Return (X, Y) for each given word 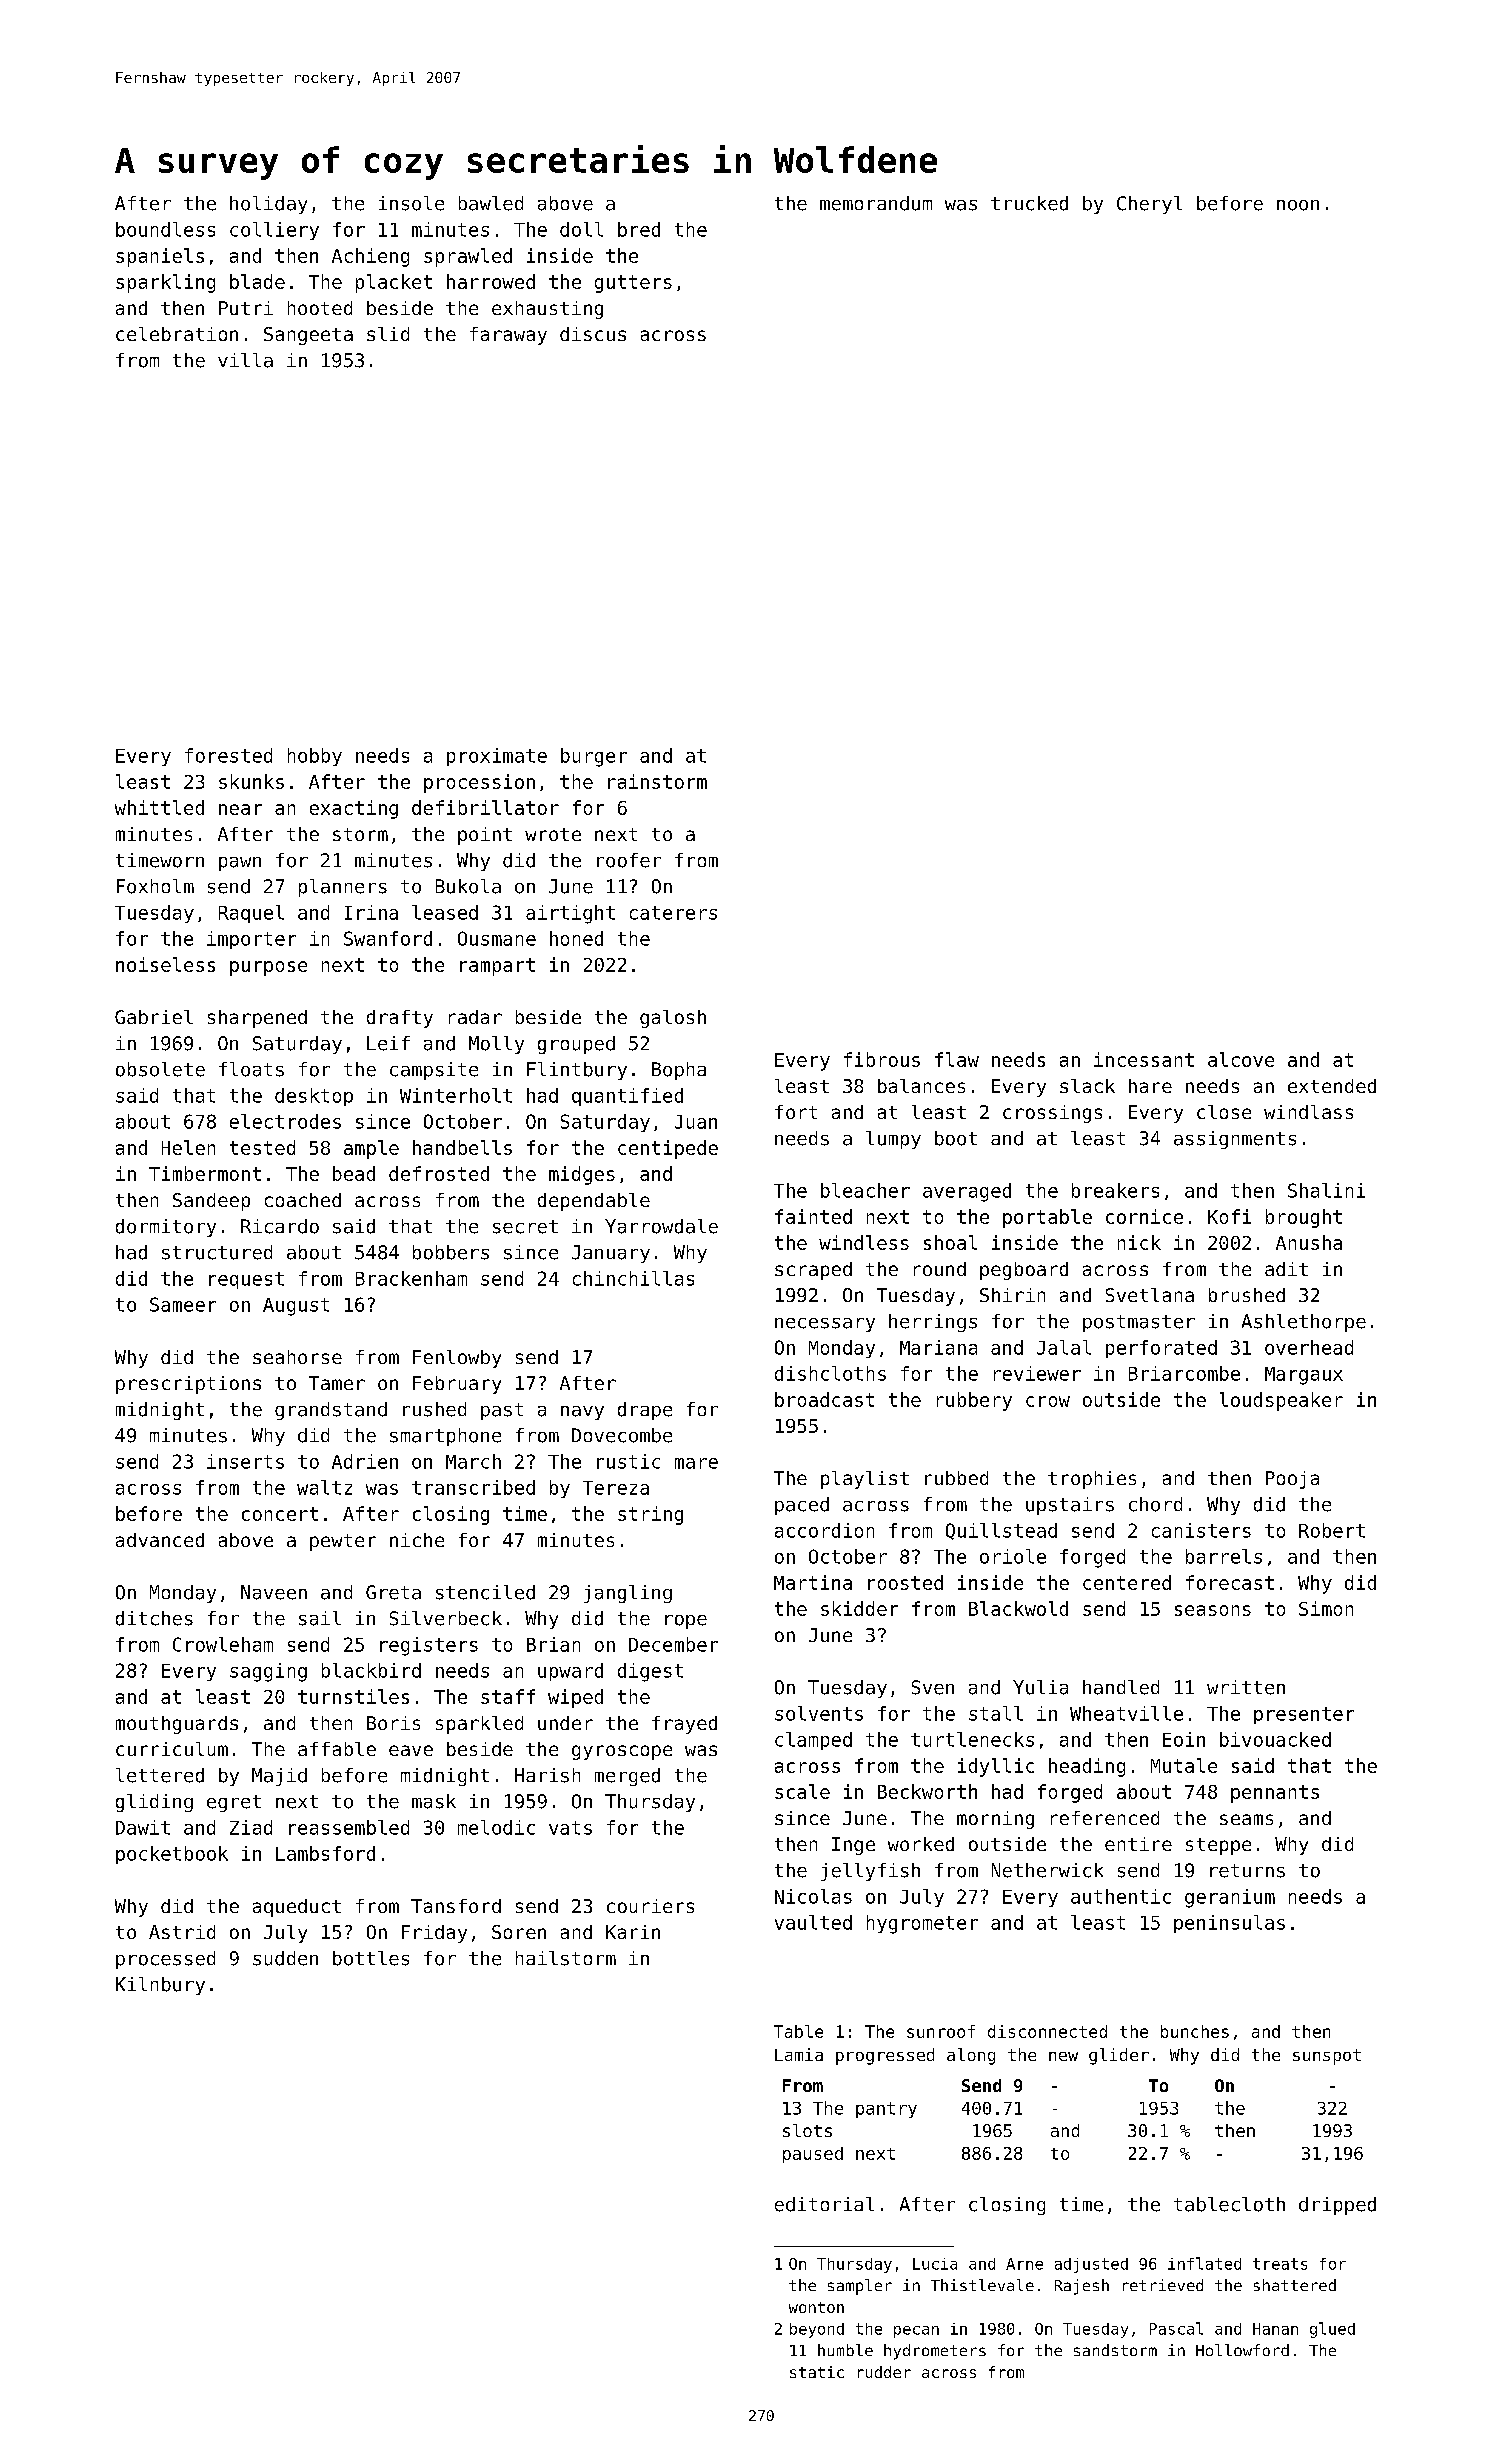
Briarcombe (1184, 1373)
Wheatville (1126, 1713)
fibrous (882, 1059)
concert (280, 1514)
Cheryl (1149, 205)
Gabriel (154, 1017)
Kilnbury (160, 1986)
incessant (1144, 1059)
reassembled (349, 1827)
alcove (1241, 1059)
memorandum (876, 203)
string (650, 1515)
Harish (547, 1775)
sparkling (165, 283)
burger (594, 757)
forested (228, 755)
